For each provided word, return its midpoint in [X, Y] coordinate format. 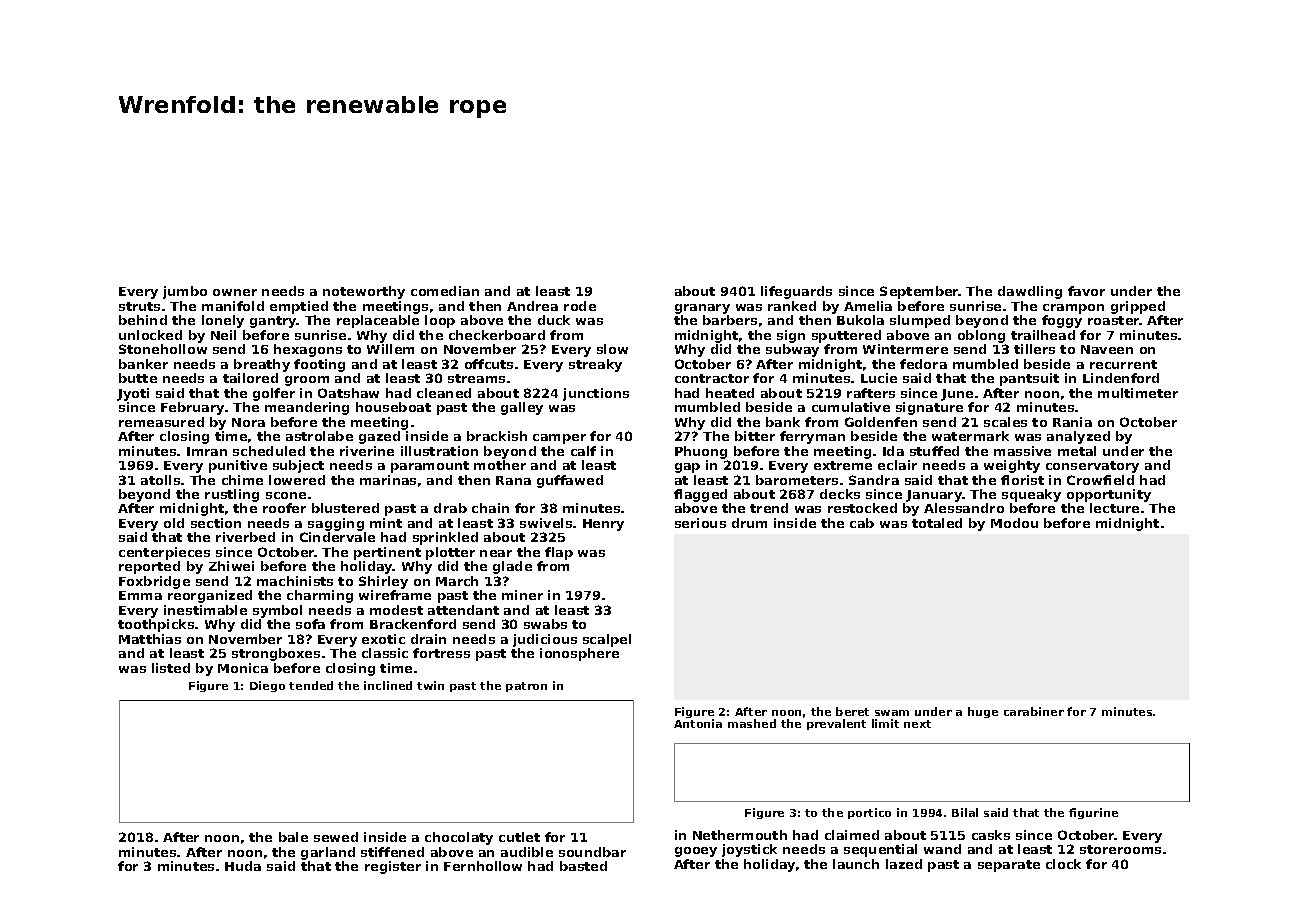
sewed [336, 837]
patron [526, 687]
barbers [730, 320]
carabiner [1034, 711]
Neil [223, 335]
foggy [1062, 321]
